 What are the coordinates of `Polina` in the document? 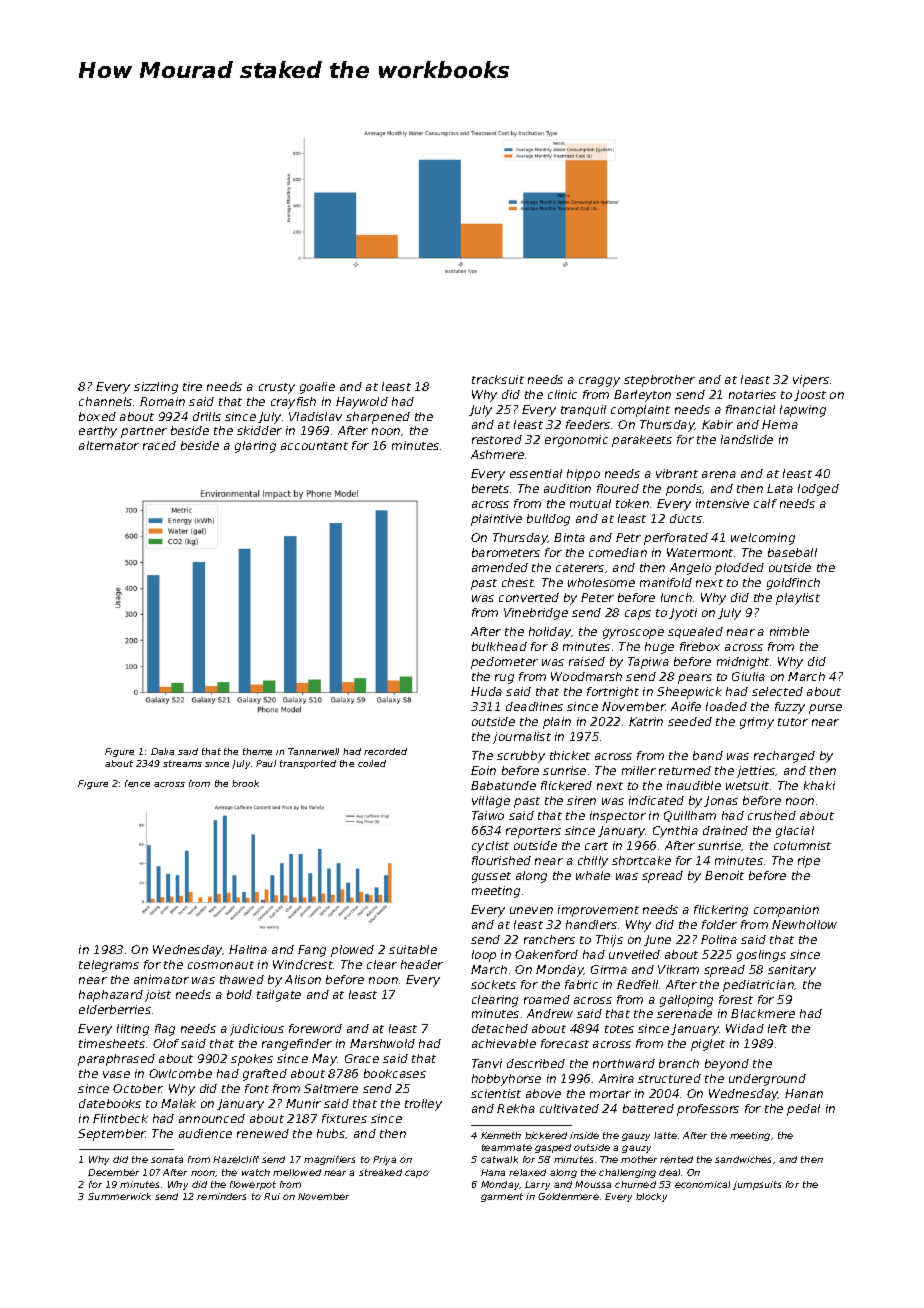 It's located at (719, 939).
